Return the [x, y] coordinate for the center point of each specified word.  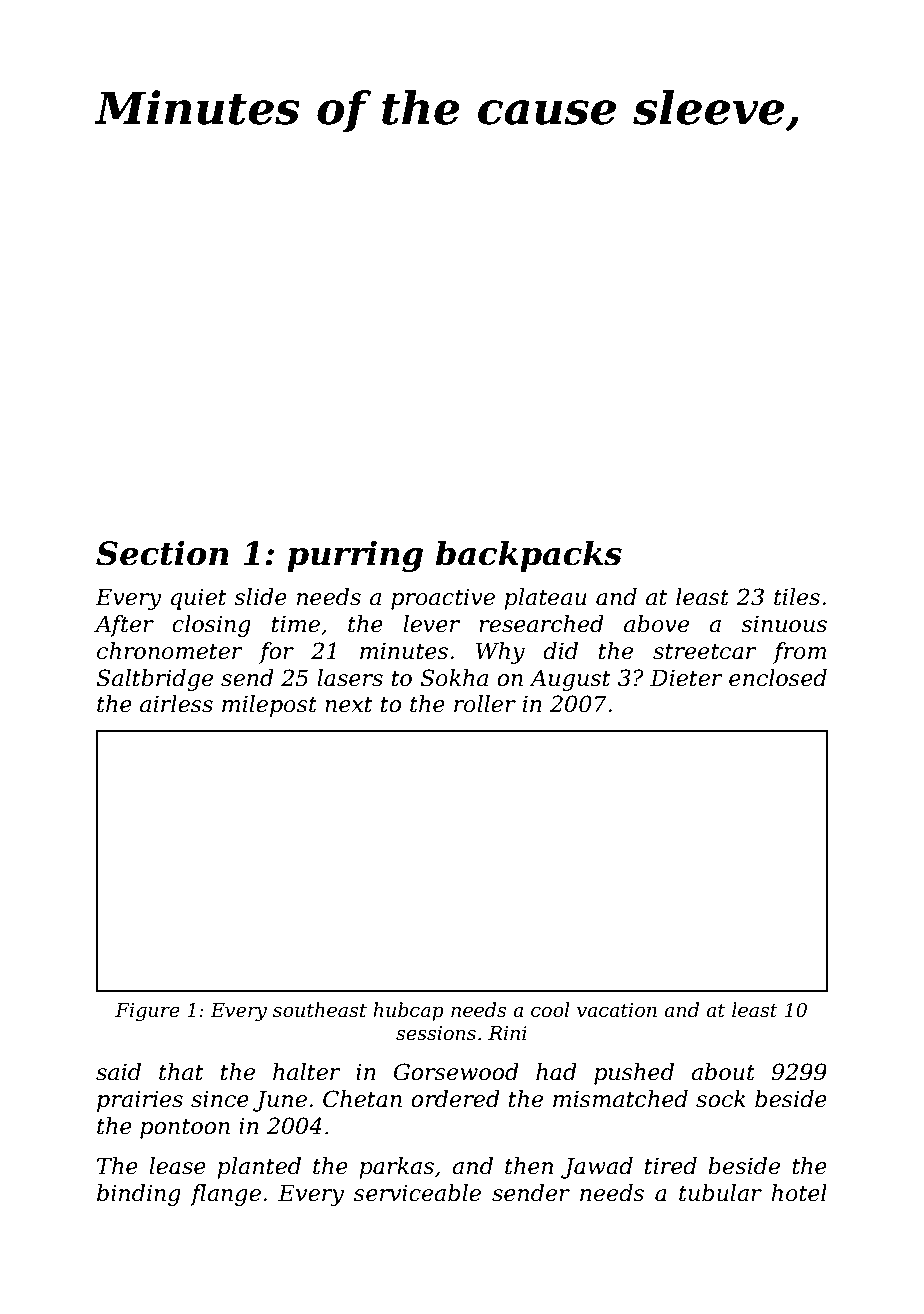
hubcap [408, 1011]
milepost [269, 706]
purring [355, 556]
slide [260, 597]
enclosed [778, 678]
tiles [797, 597]
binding [139, 1195]
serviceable [417, 1193]
